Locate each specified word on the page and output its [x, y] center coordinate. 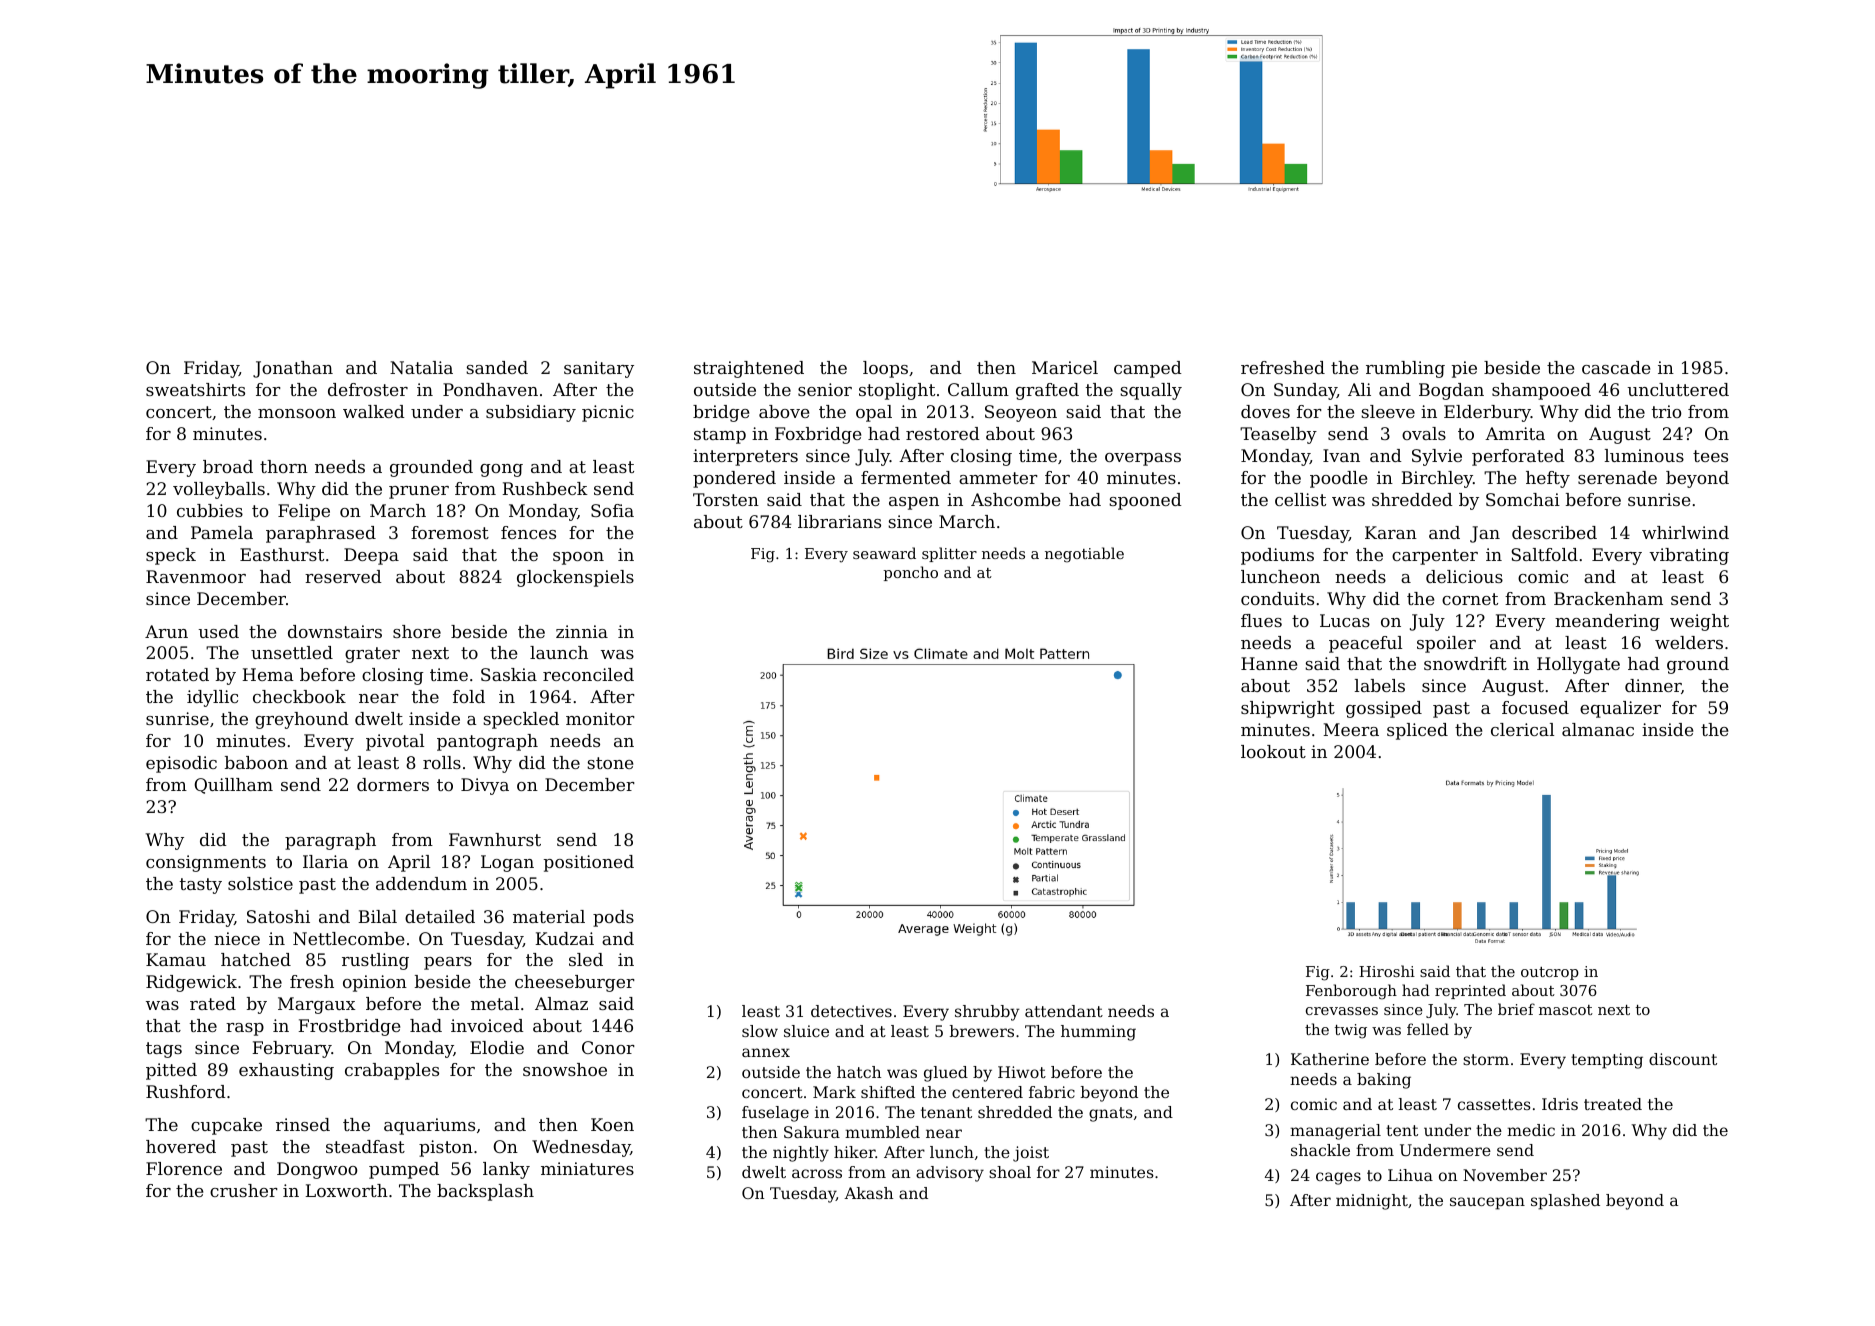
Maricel [1065, 367]
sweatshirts [195, 389]
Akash [868, 1193]
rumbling [1405, 369]
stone [610, 763]
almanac [1598, 729]
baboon [256, 762]
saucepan [1487, 1203]
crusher [244, 1190]
